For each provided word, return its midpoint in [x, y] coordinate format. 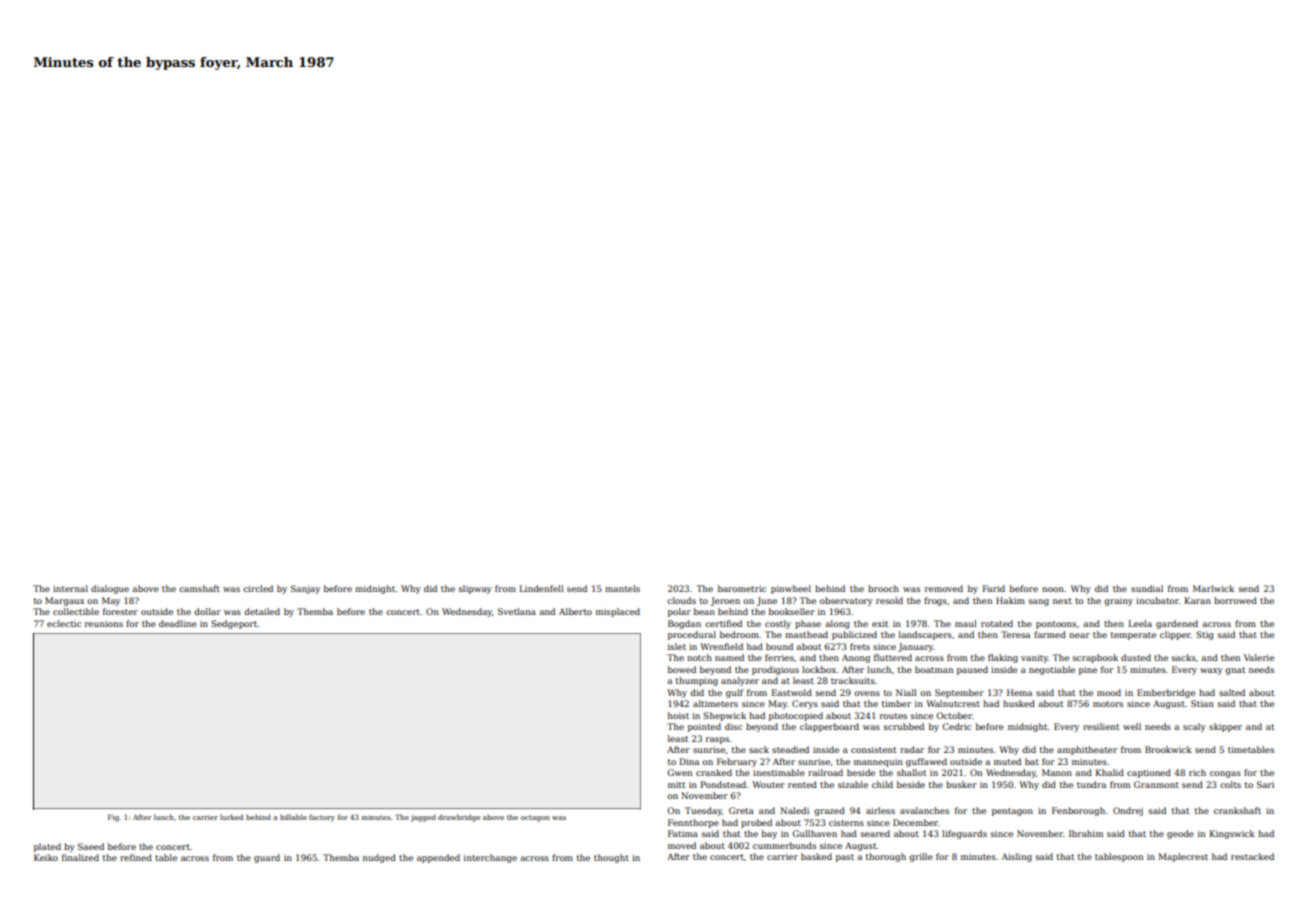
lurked [231, 817]
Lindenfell [542, 588]
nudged [379, 858]
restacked [1252, 856]
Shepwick [724, 716]
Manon [1057, 772]
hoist [678, 715]
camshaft [199, 588]
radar [912, 749]
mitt [677, 785]
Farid [994, 588]
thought [611, 858]
